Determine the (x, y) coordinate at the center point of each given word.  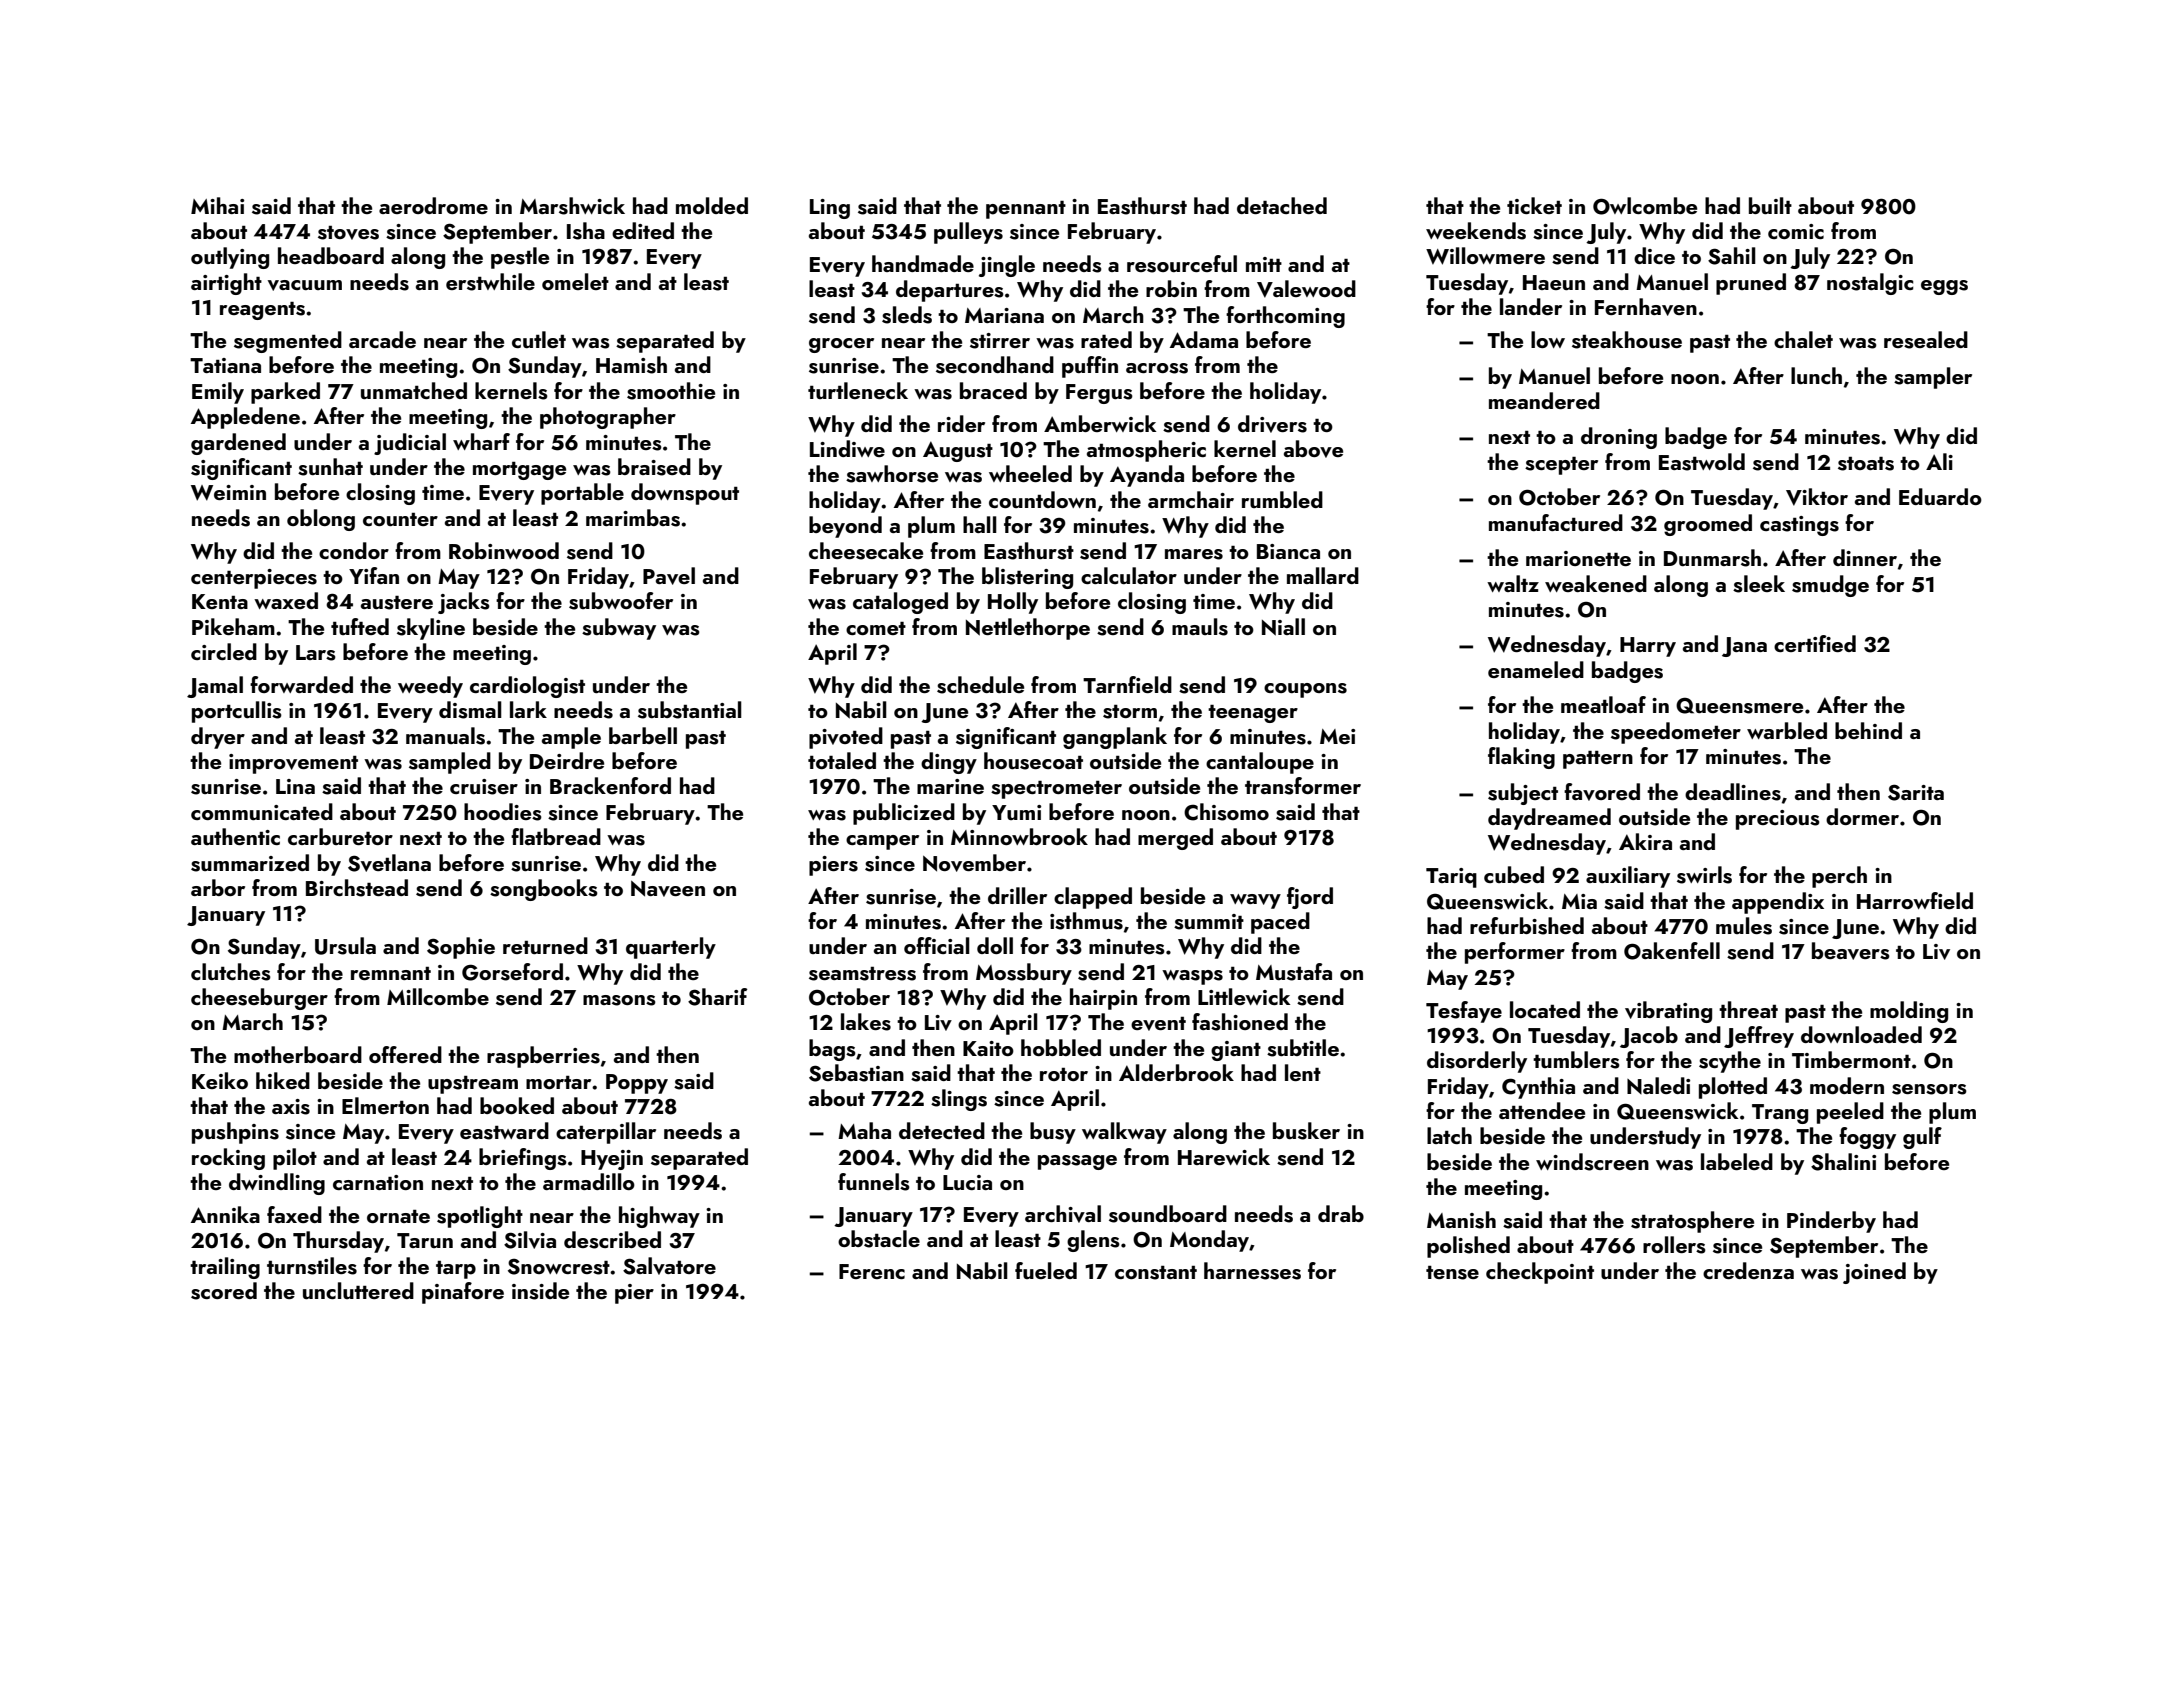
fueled (1046, 1270)
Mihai (217, 205)
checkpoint (1540, 1273)
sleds (907, 315)
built (1770, 205)
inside (540, 1291)
